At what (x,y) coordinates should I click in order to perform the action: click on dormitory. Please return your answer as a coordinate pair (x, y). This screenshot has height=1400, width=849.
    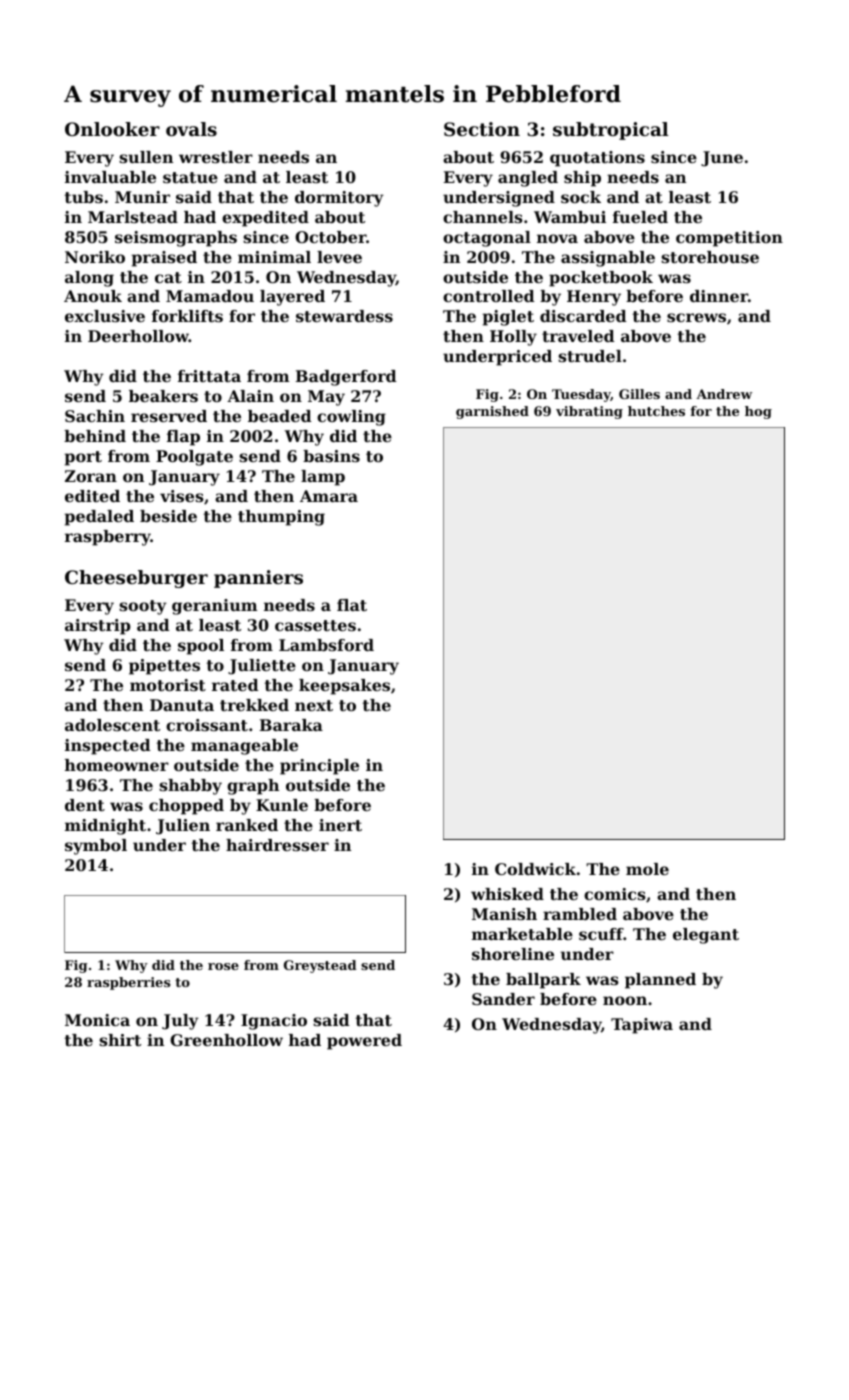
    Looking at the image, I should click on (339, 199).
